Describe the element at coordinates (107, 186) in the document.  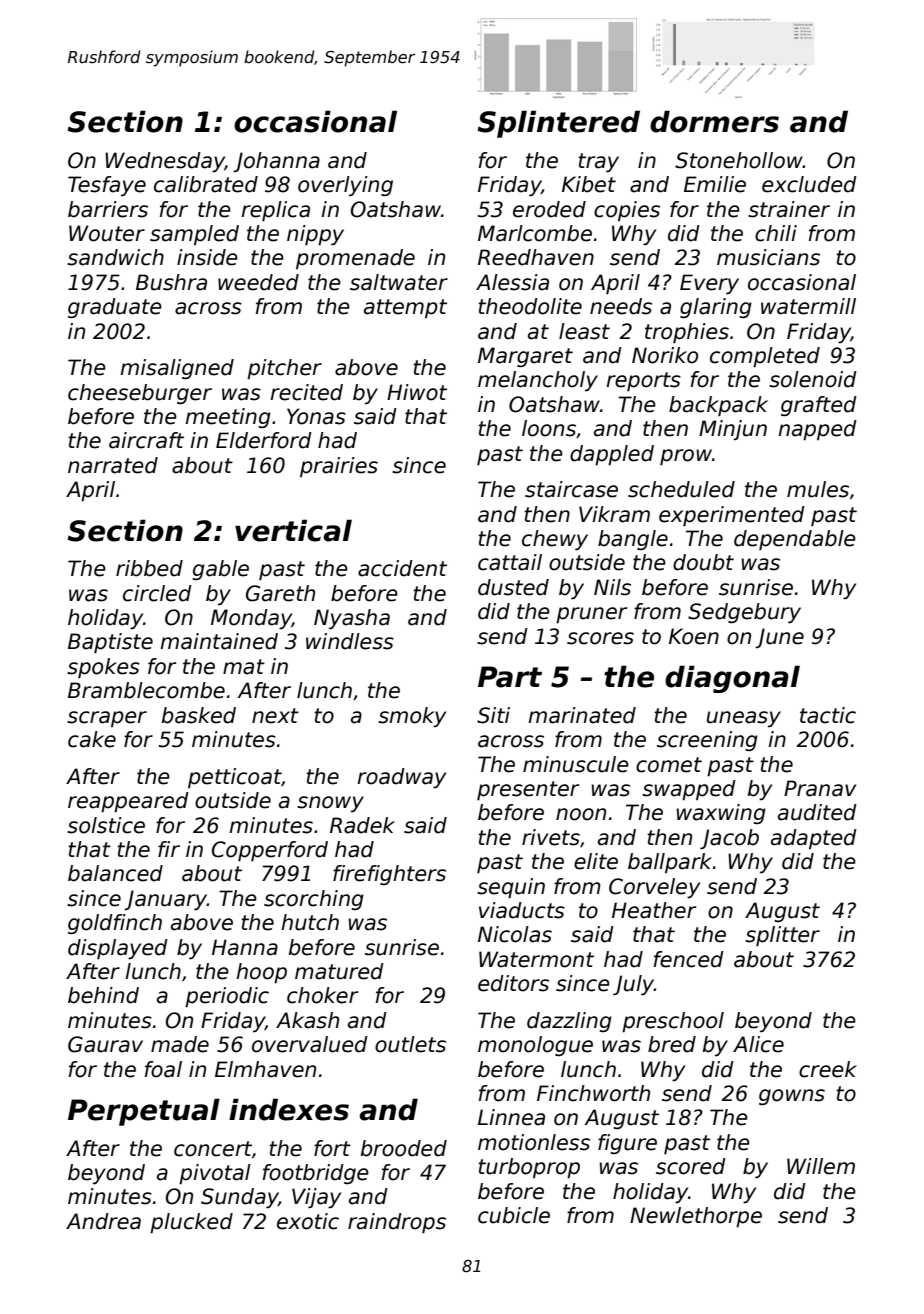
I see `Tesfaye` at that location.
